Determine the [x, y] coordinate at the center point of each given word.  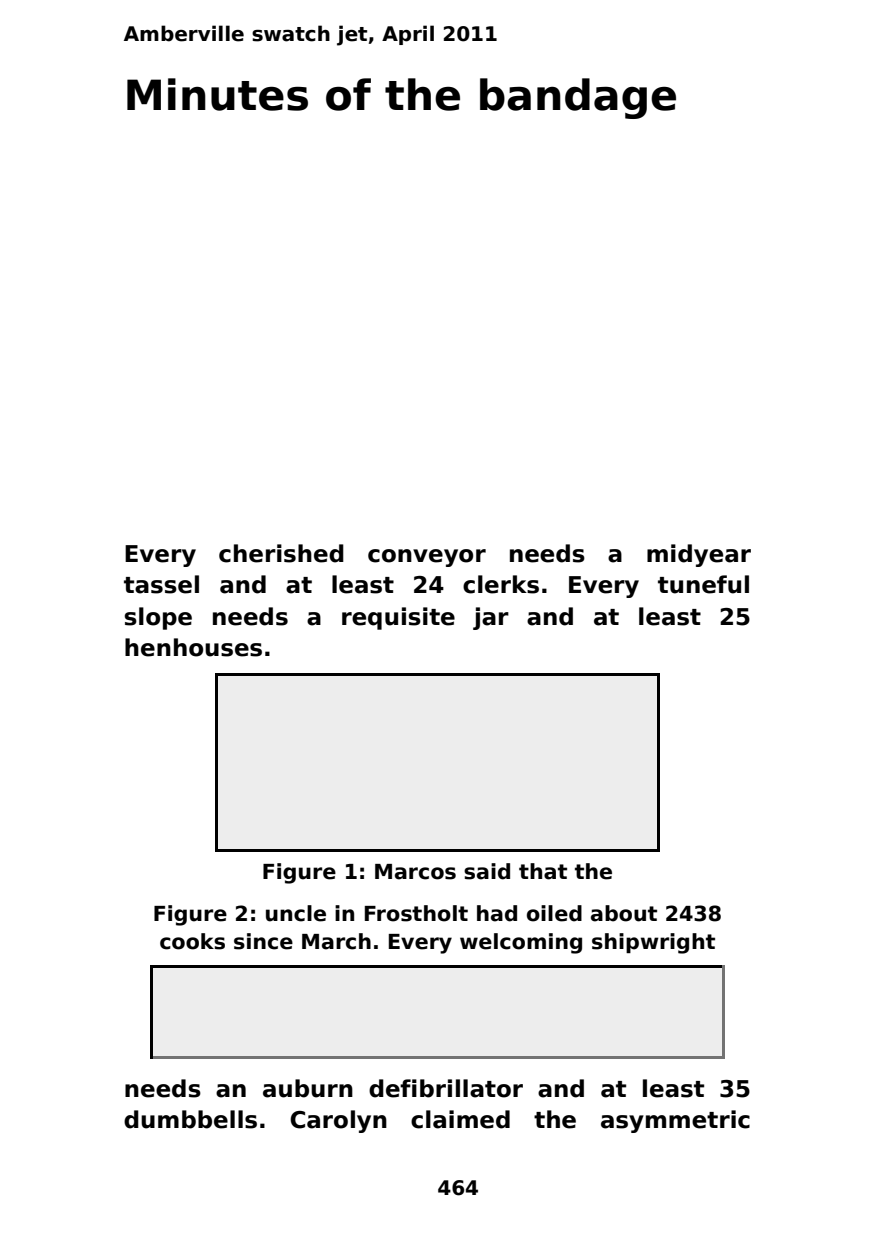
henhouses [193, 647]
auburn [308, 1088]
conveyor [427, 558]
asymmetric [675, 1121]
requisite [398, 618]
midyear [699, 555]
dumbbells [190, 1119]
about [624, 913]
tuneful [703, 584]
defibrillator [446, 1088]
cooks [192, 941]
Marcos [415, 872]
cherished [281, 553]
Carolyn [338, 1121]
